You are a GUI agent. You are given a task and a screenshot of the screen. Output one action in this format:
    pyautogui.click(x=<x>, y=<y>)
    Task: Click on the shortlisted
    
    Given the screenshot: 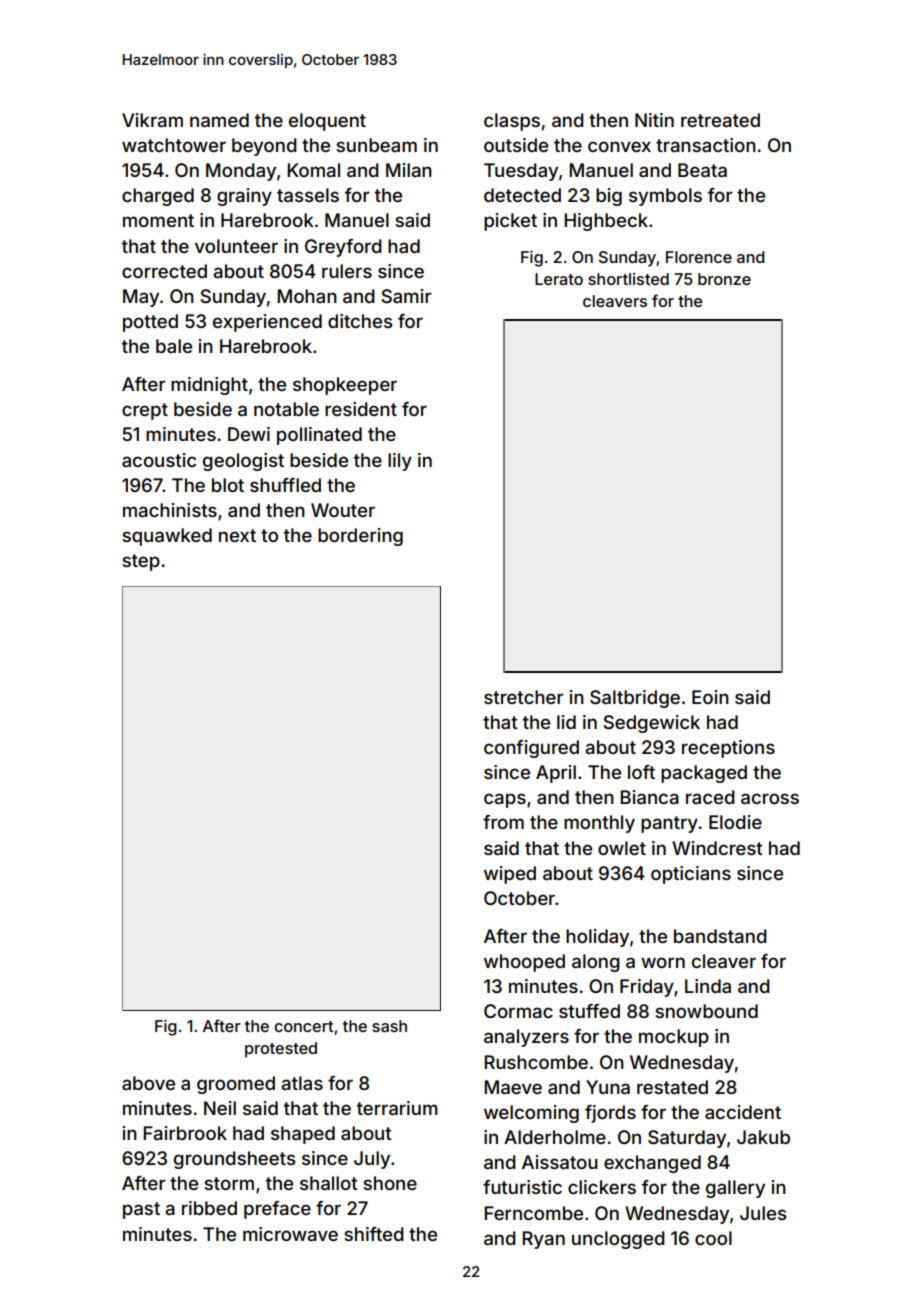 What is the action you would take?
    pyautogui.click(x=628, y=279)
